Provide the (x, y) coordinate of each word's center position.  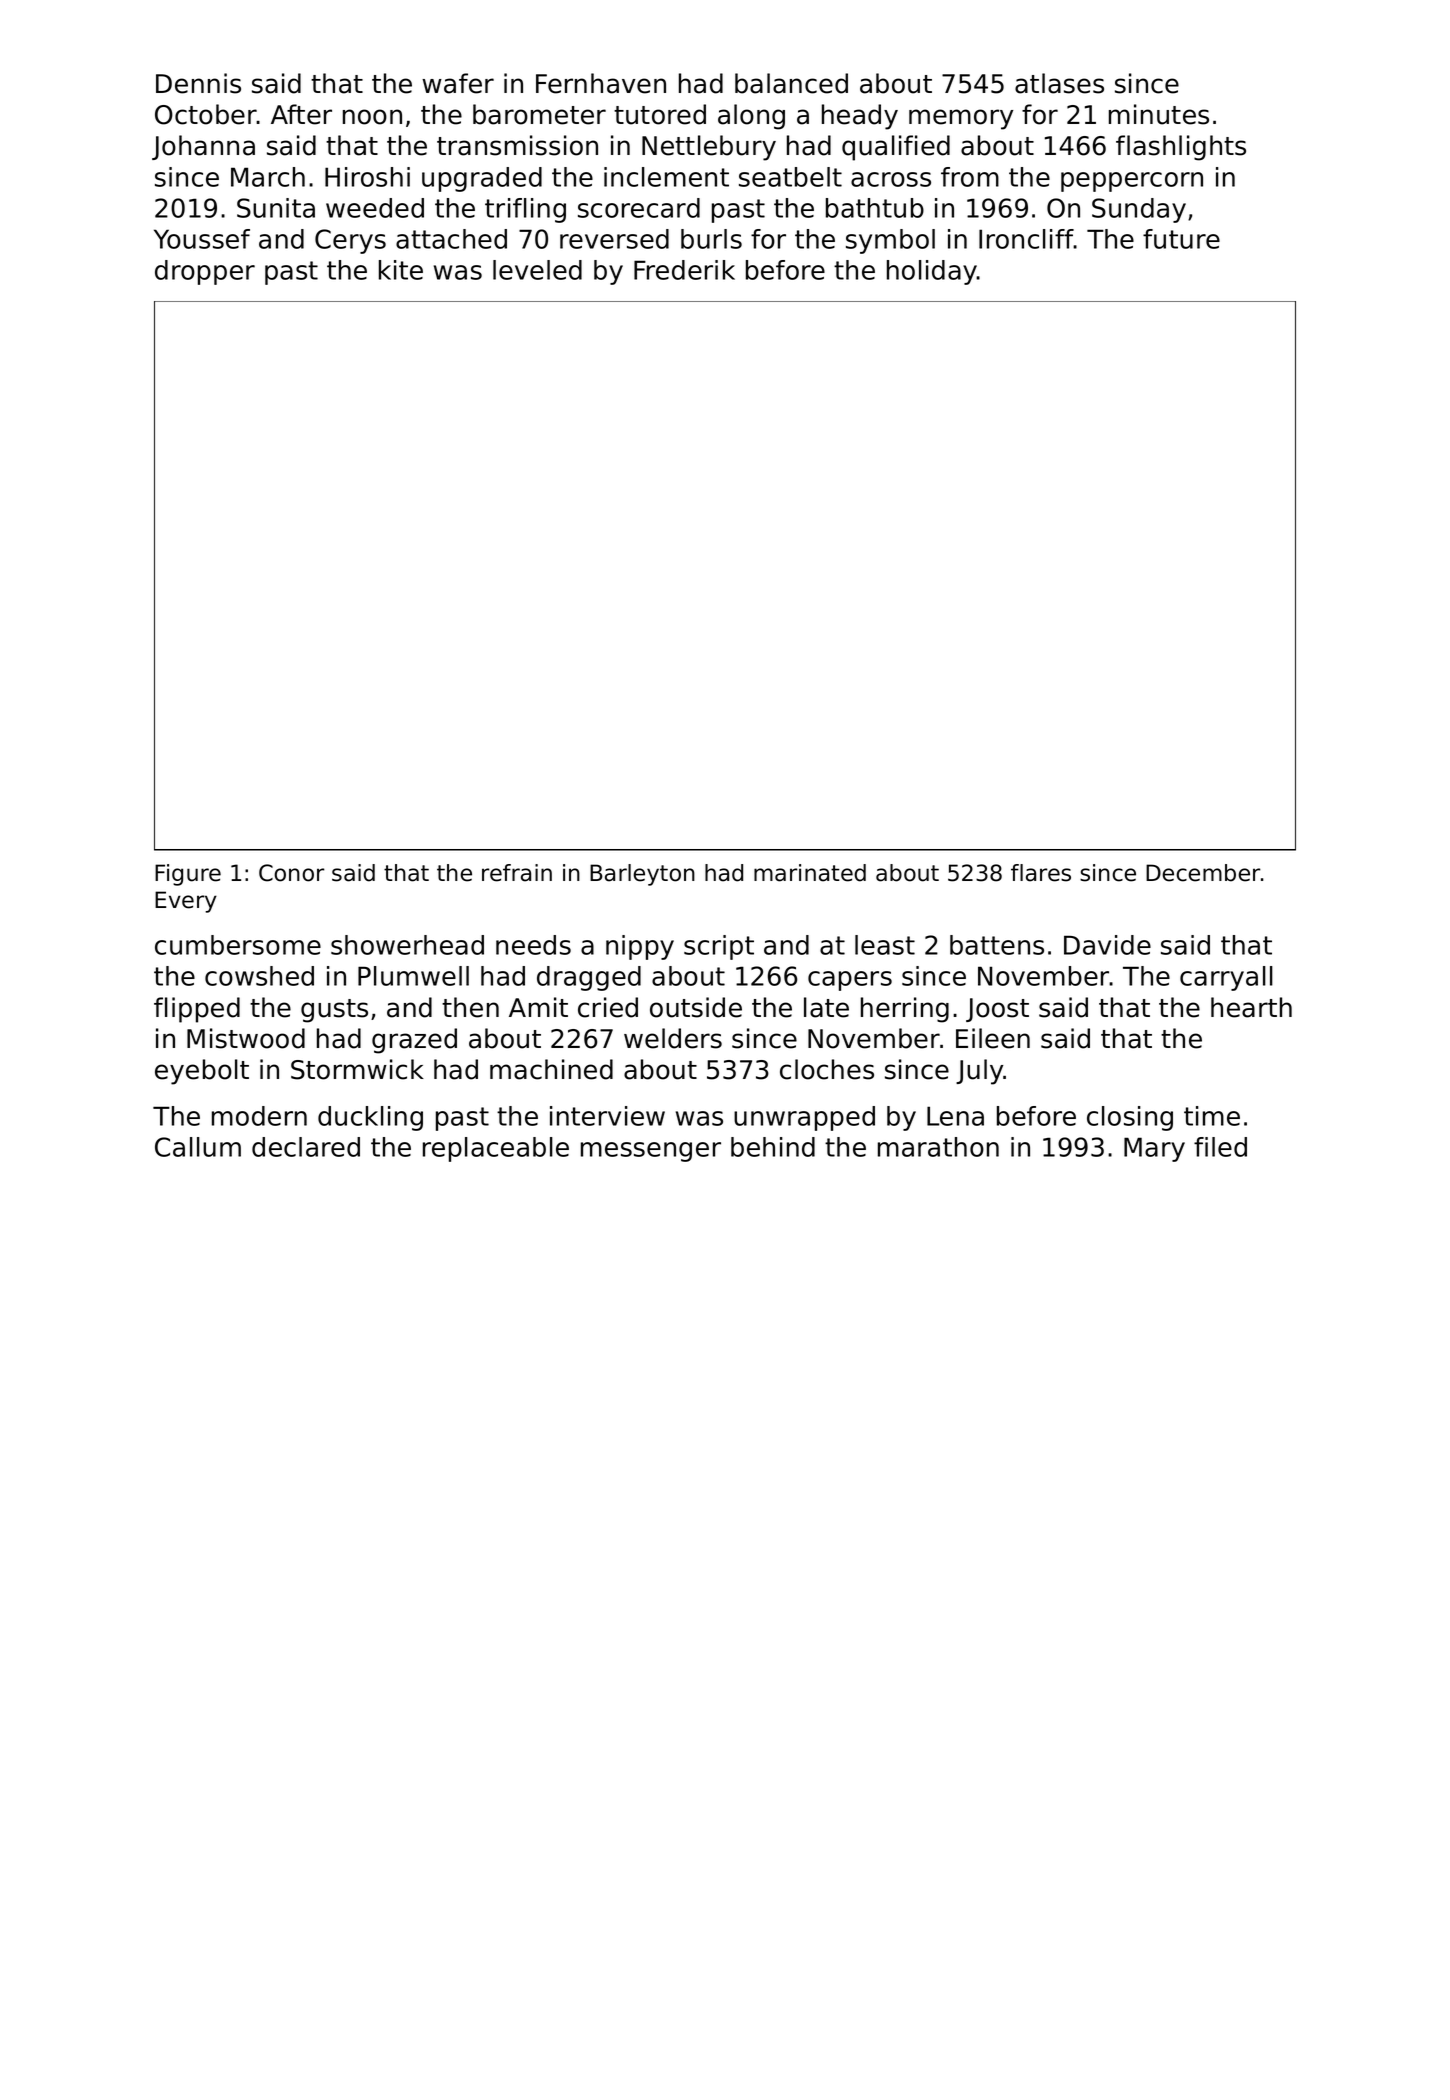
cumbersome (238, 945)
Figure (188, 875)
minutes (1159, 114)
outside (696, 1007)
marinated (810, 873)
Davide (1107, 945)
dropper (205, 272)
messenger (651, 1152)
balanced (791, 83)
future (1181, 239)
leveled (537, 270)
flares (1041, 873)
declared (306, 1147)
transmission (517, 145)
